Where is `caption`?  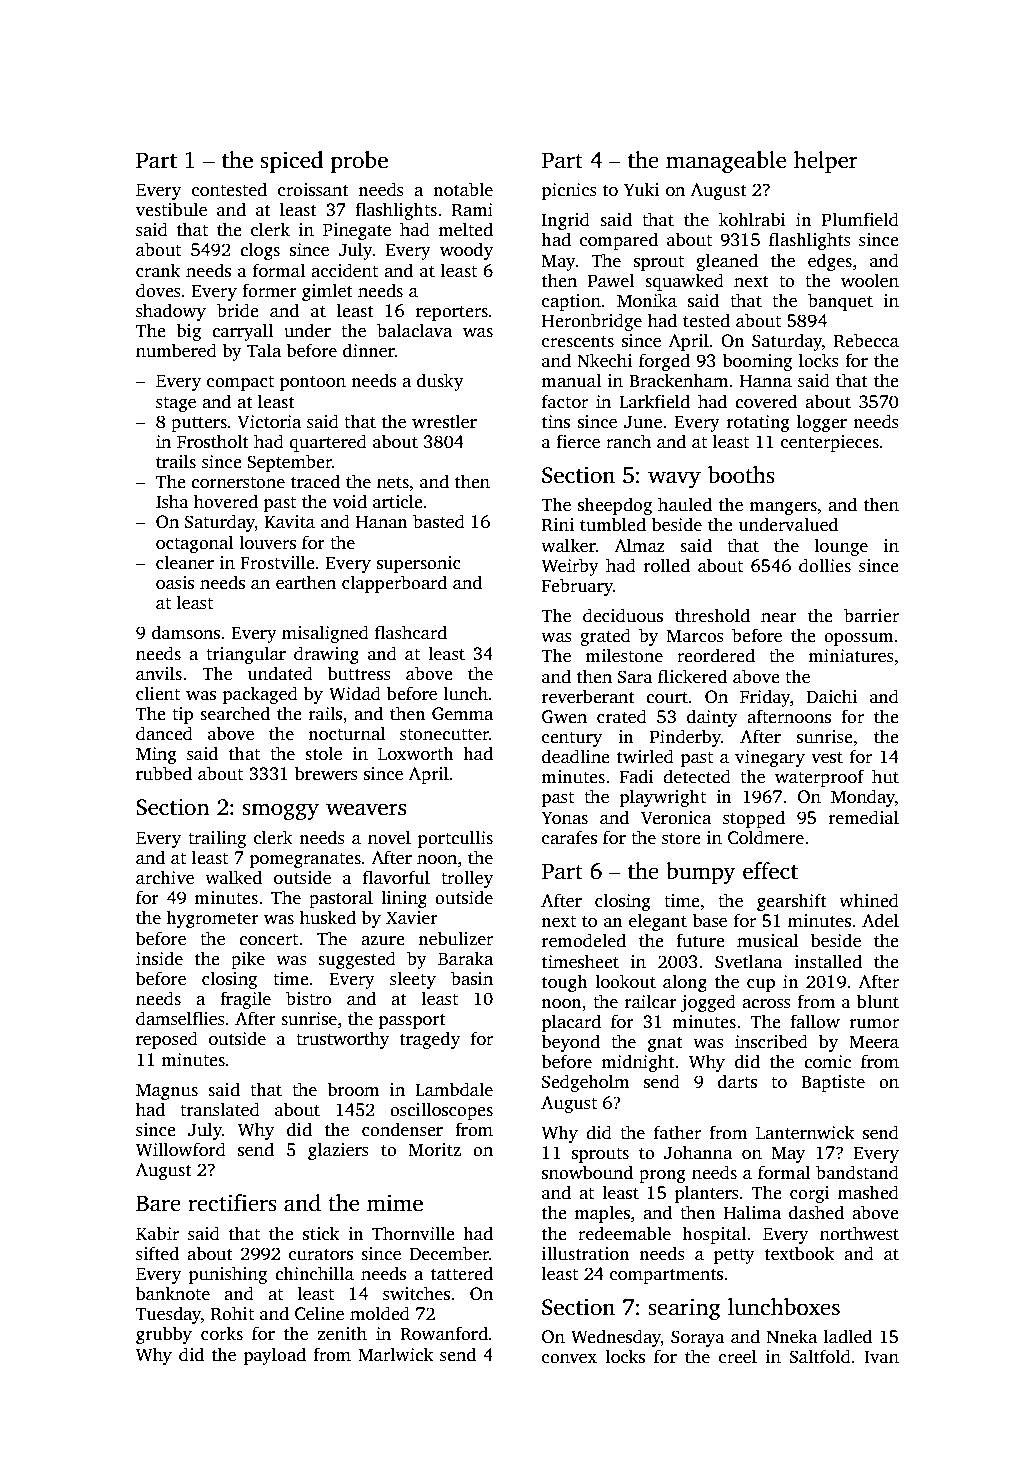
caption is located at coordinates (571, 302).
